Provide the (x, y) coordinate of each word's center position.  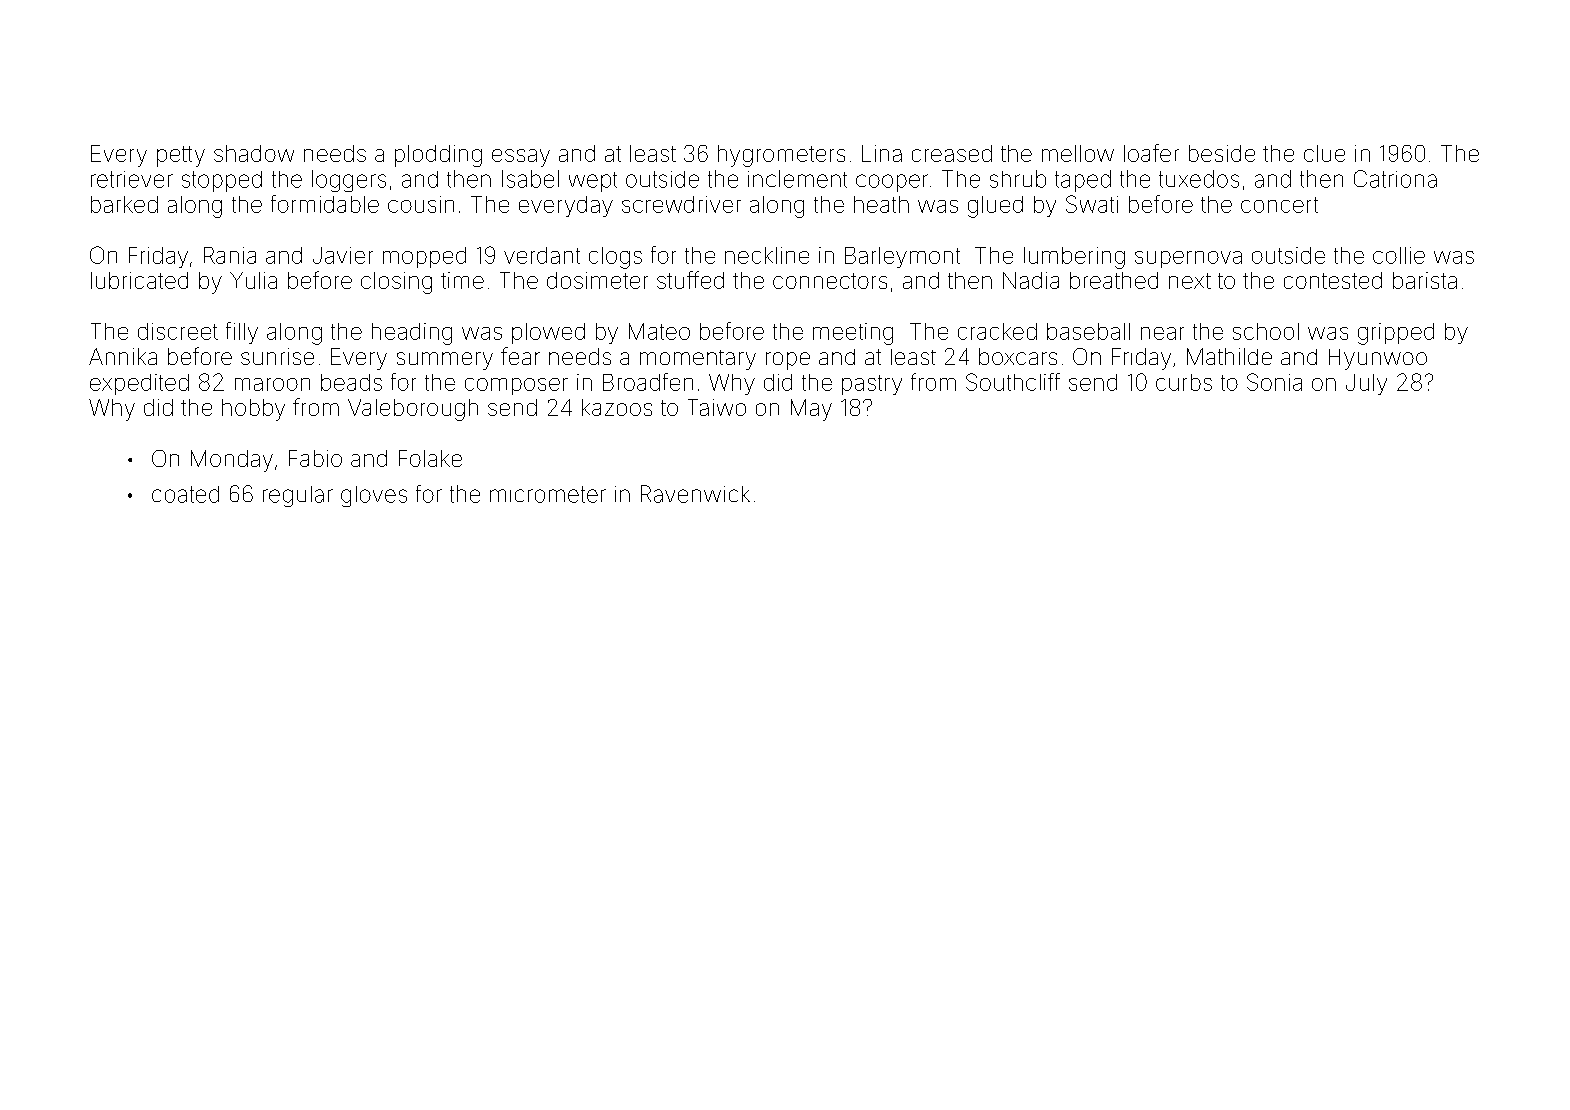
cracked (997, 331)
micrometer (548, 494)
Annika (123, 356)
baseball (1088, 331)
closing (396, 283)
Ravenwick (695, 494)
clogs (615, 258)
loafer (1151, 153)
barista (1425, 280)
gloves (374, 496)
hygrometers (781, 156)
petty (181, 156)
